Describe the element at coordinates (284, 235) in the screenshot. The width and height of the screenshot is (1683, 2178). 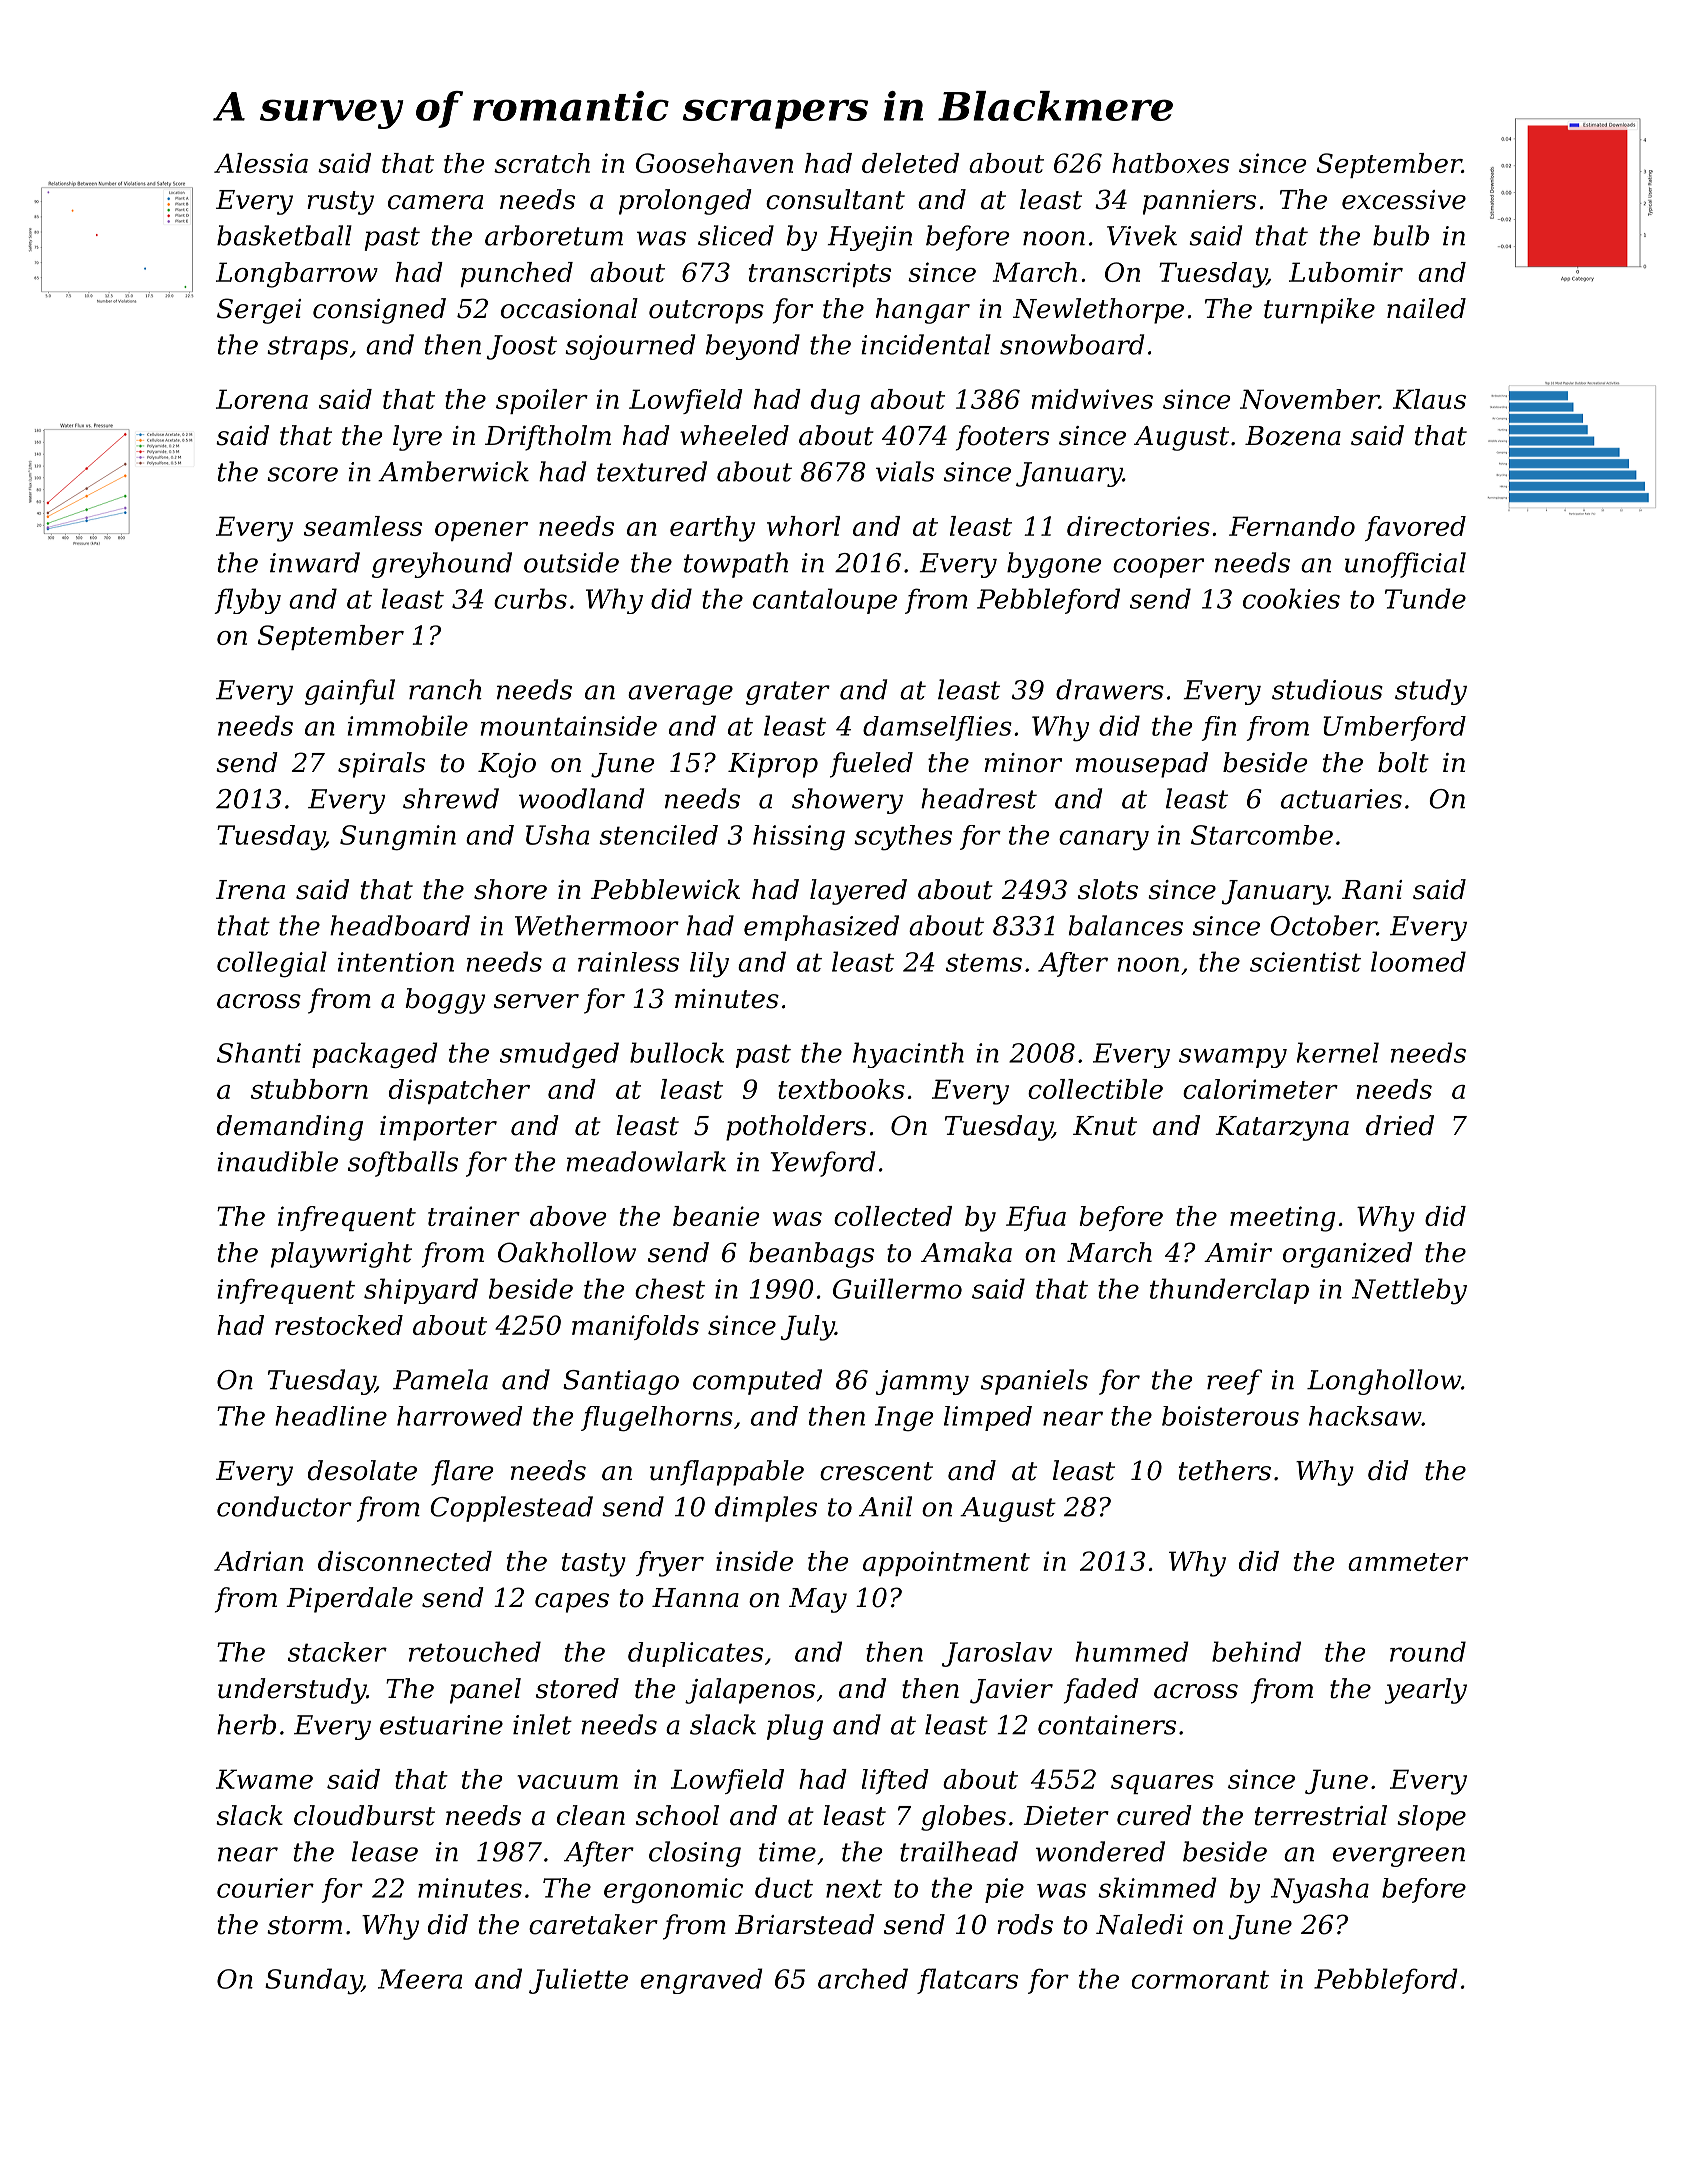
I see `basketball` at that location.
